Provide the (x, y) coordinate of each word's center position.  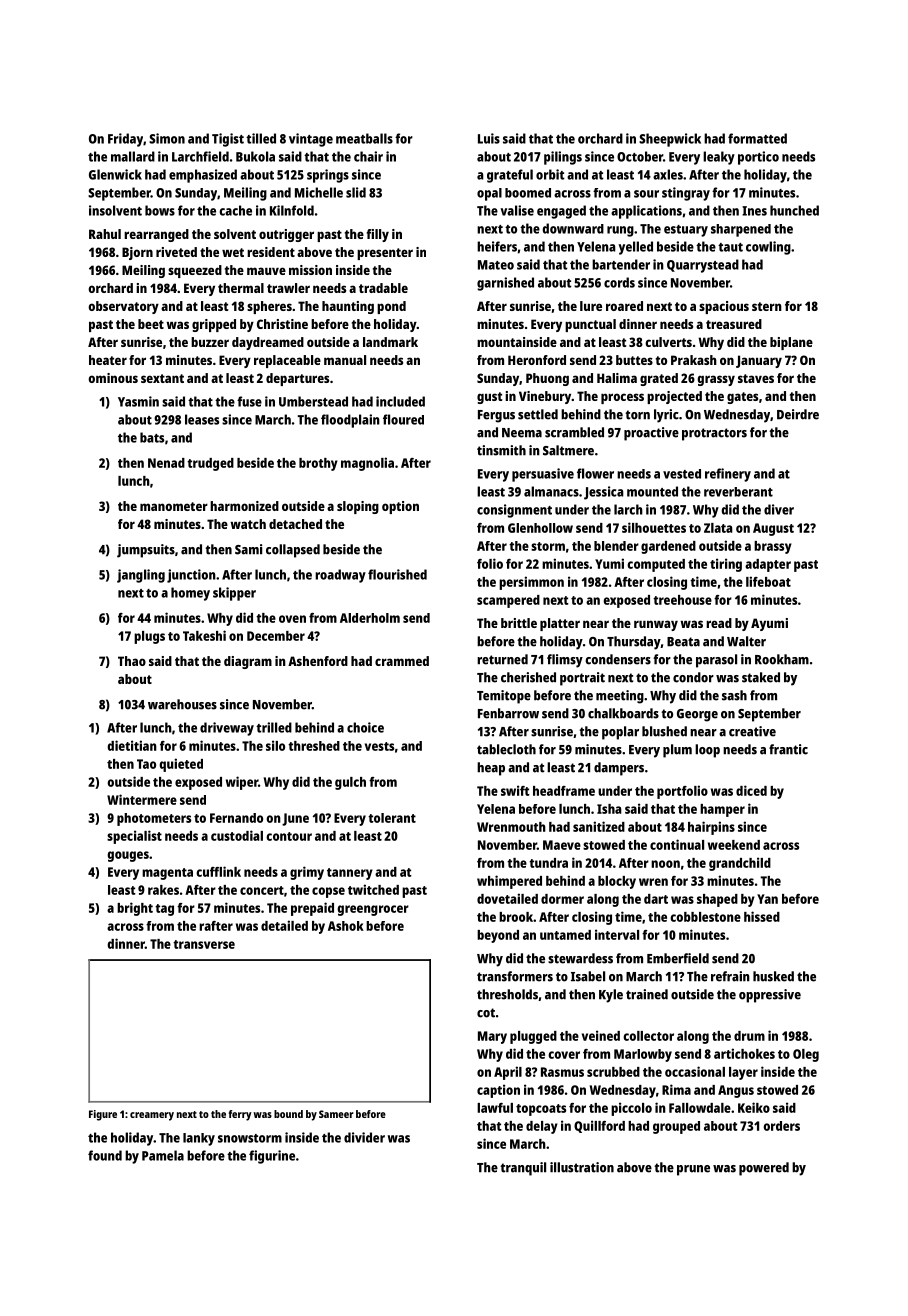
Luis (489, 138)
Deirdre (798, 414)
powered (764, 1169)
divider (364, 1137)
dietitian (132, 745)
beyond (498, 936)
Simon (167, 138)
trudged (210, 464)
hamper (722, 810)
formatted (757, 138)
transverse (204, 944)
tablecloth (506, 749)
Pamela (163, 1155)
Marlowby (643, 1055)
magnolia (367, 464)
